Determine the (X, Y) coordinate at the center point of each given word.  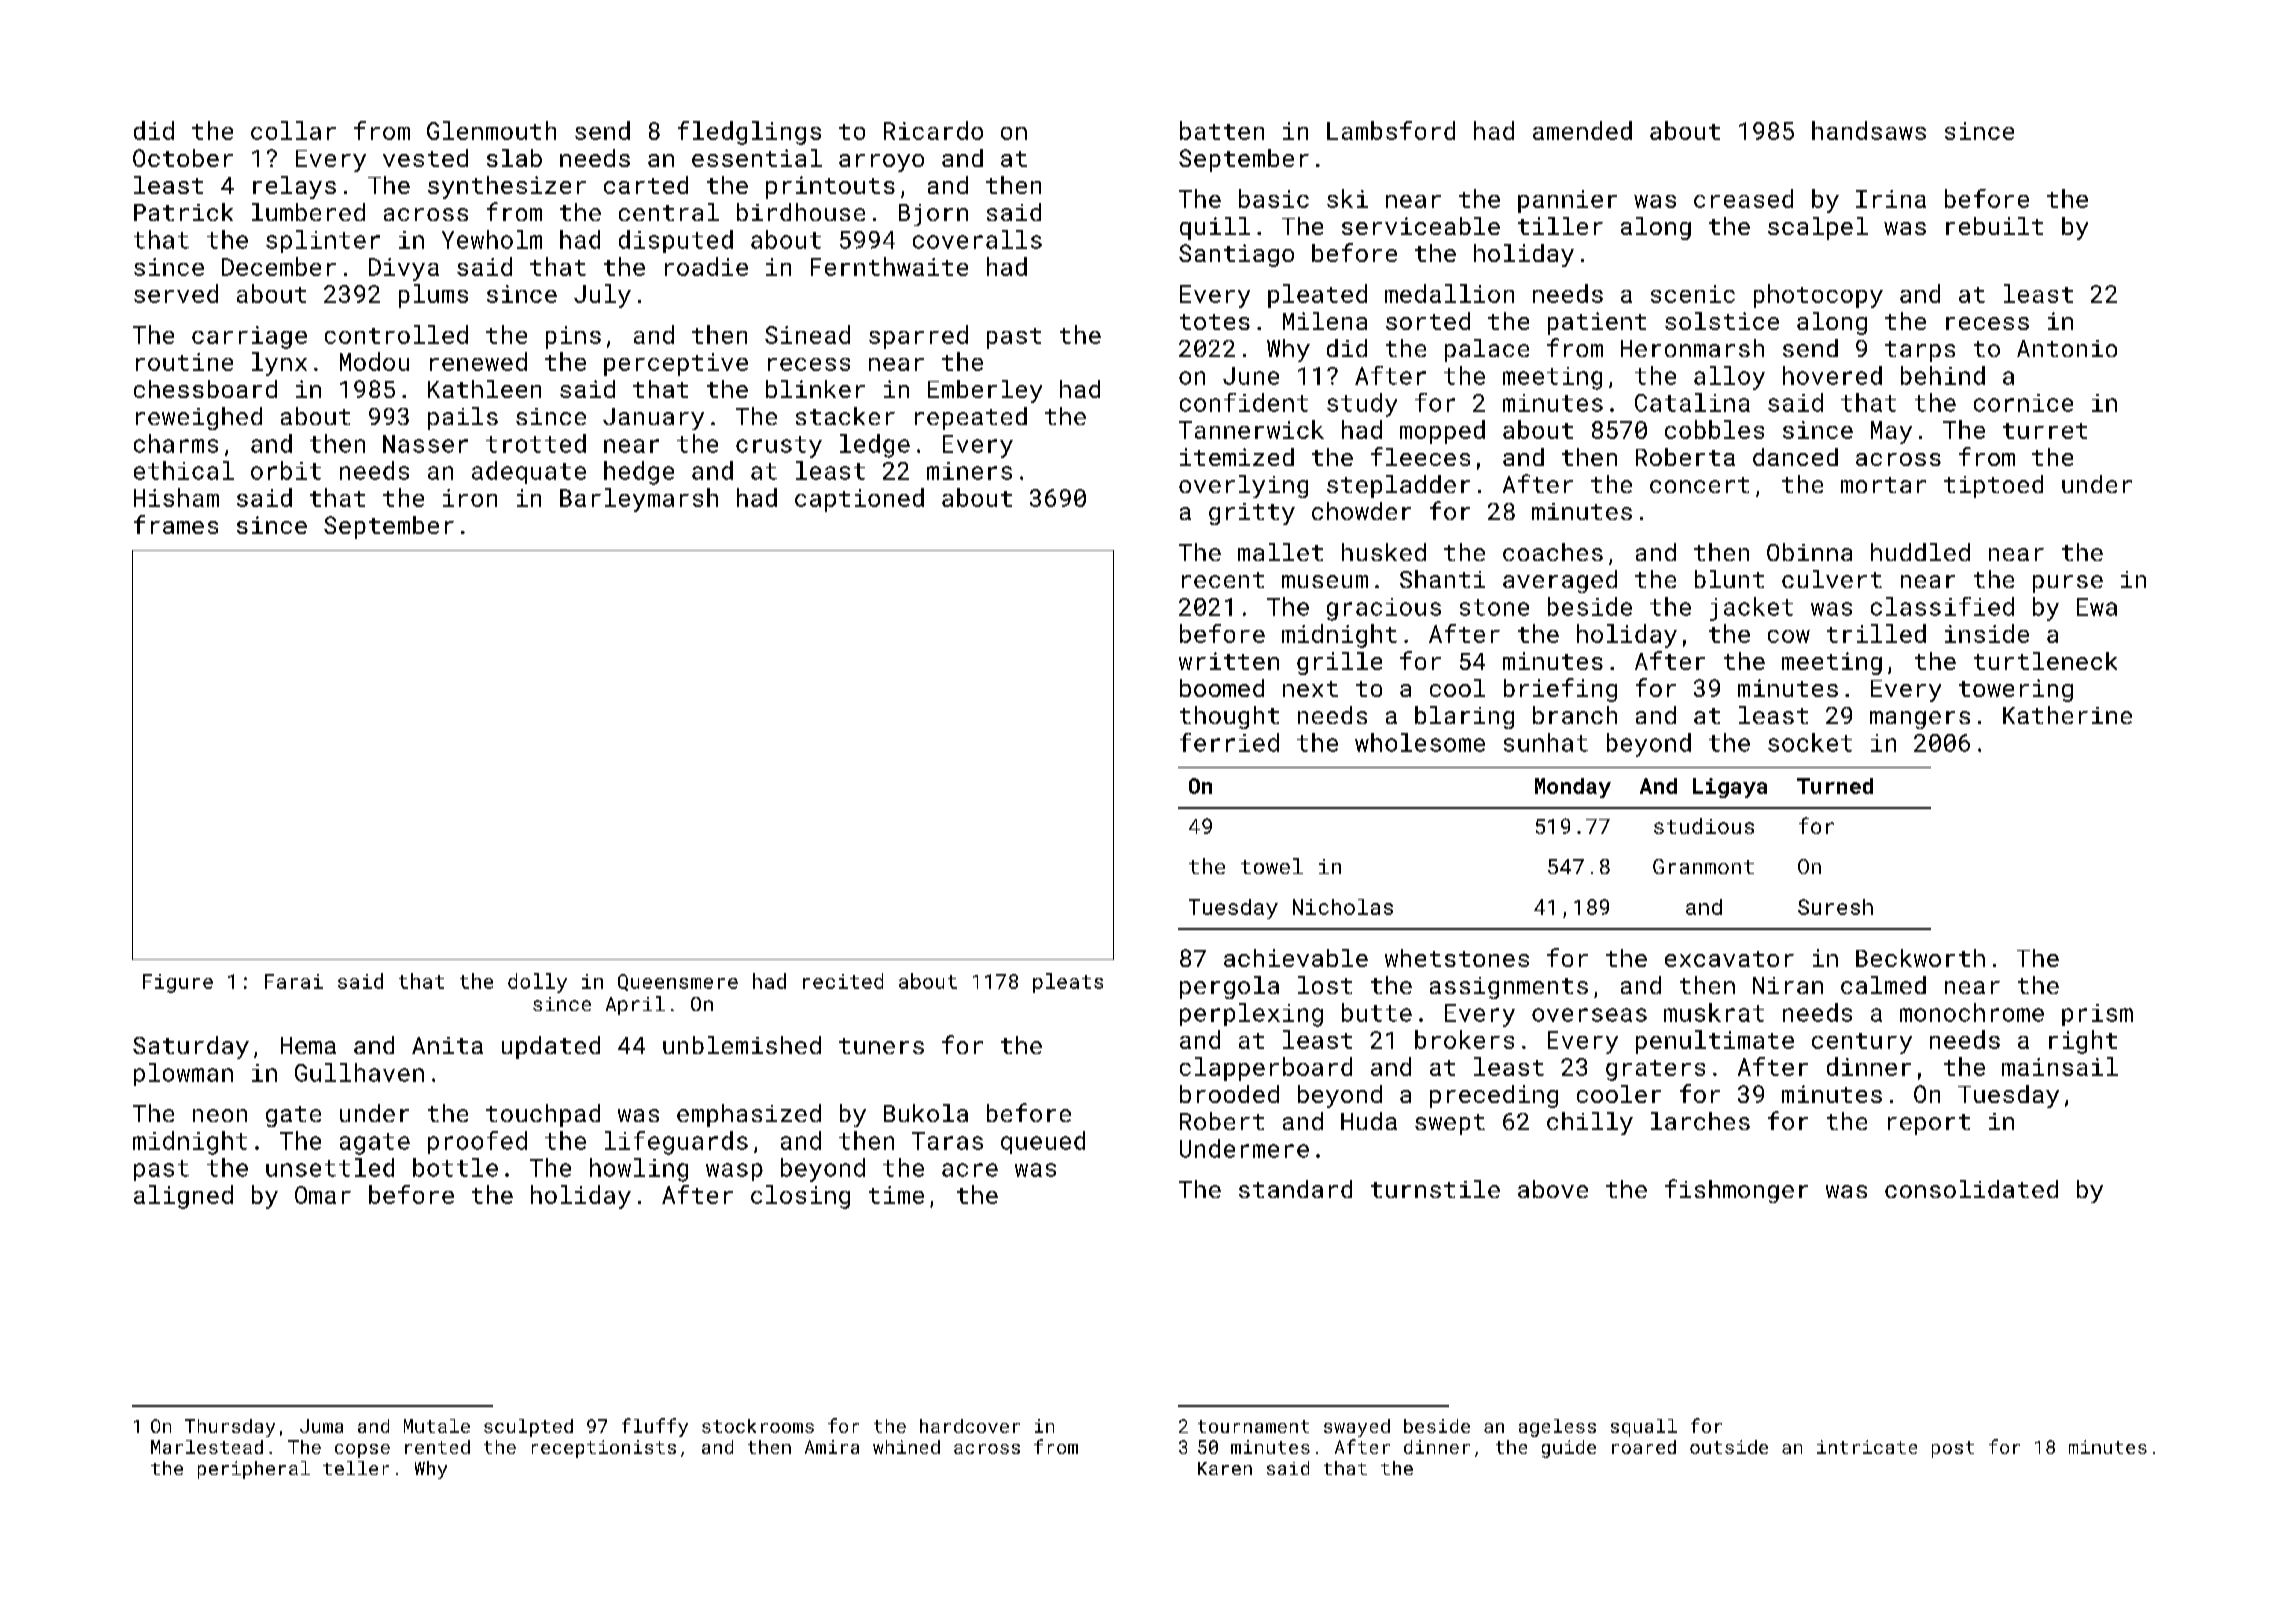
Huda (1369, 1121)
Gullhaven (359, 1072)
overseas (1589, 1015)
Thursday (230, 1428)
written (1229, 661)
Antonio (2067, 348)
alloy (1729, 378)
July (602, 296)
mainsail (2060, 1066)
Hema (308, 1045)
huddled (1920, 552)
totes (1215, 322)
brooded (1229, 1094)
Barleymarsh (639, 500)
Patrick (183, 212)
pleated (1317, 296)
